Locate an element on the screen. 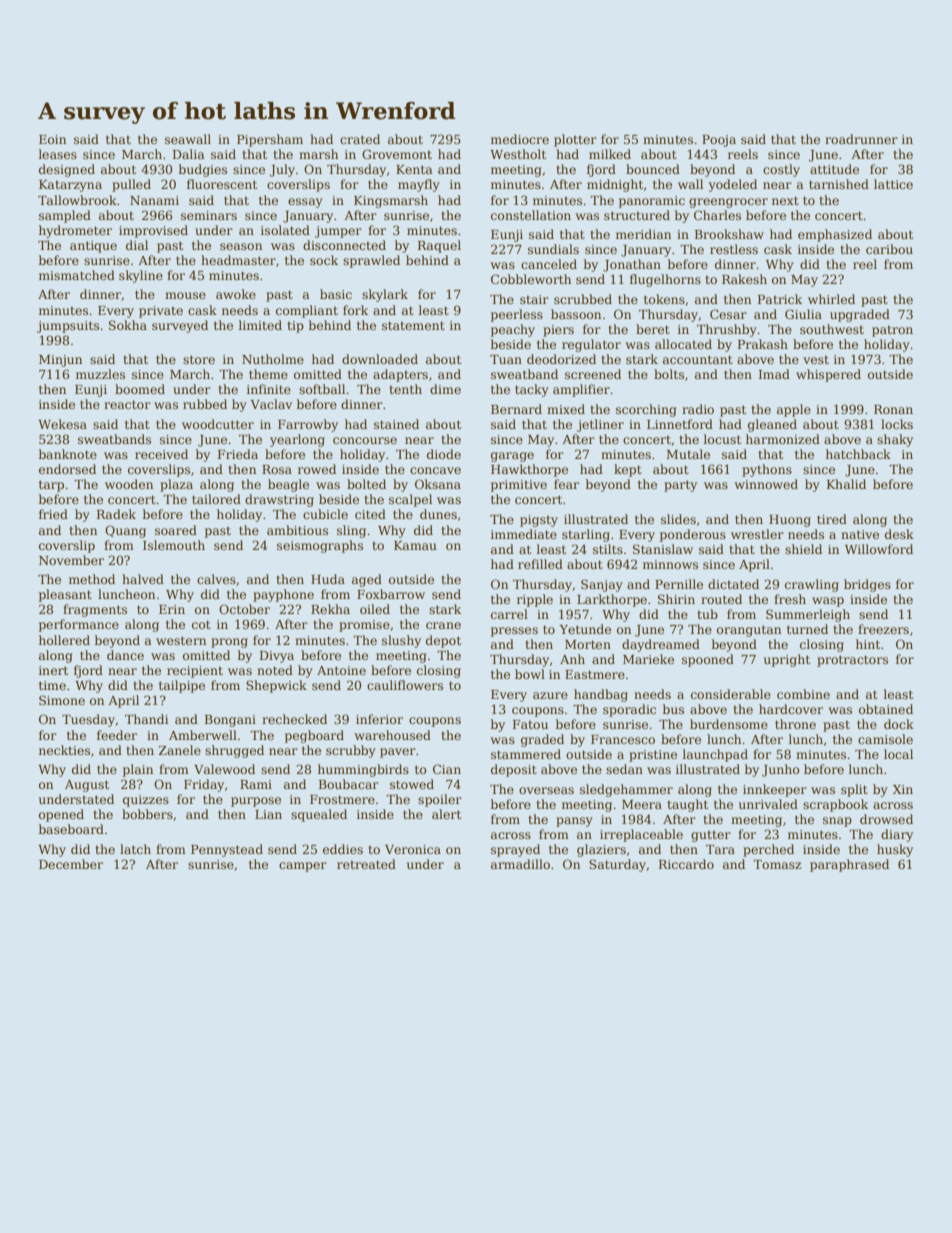 Image resolution: width=952 pixels, height=1233 pixels. December is located at coordinates (71, 864).
